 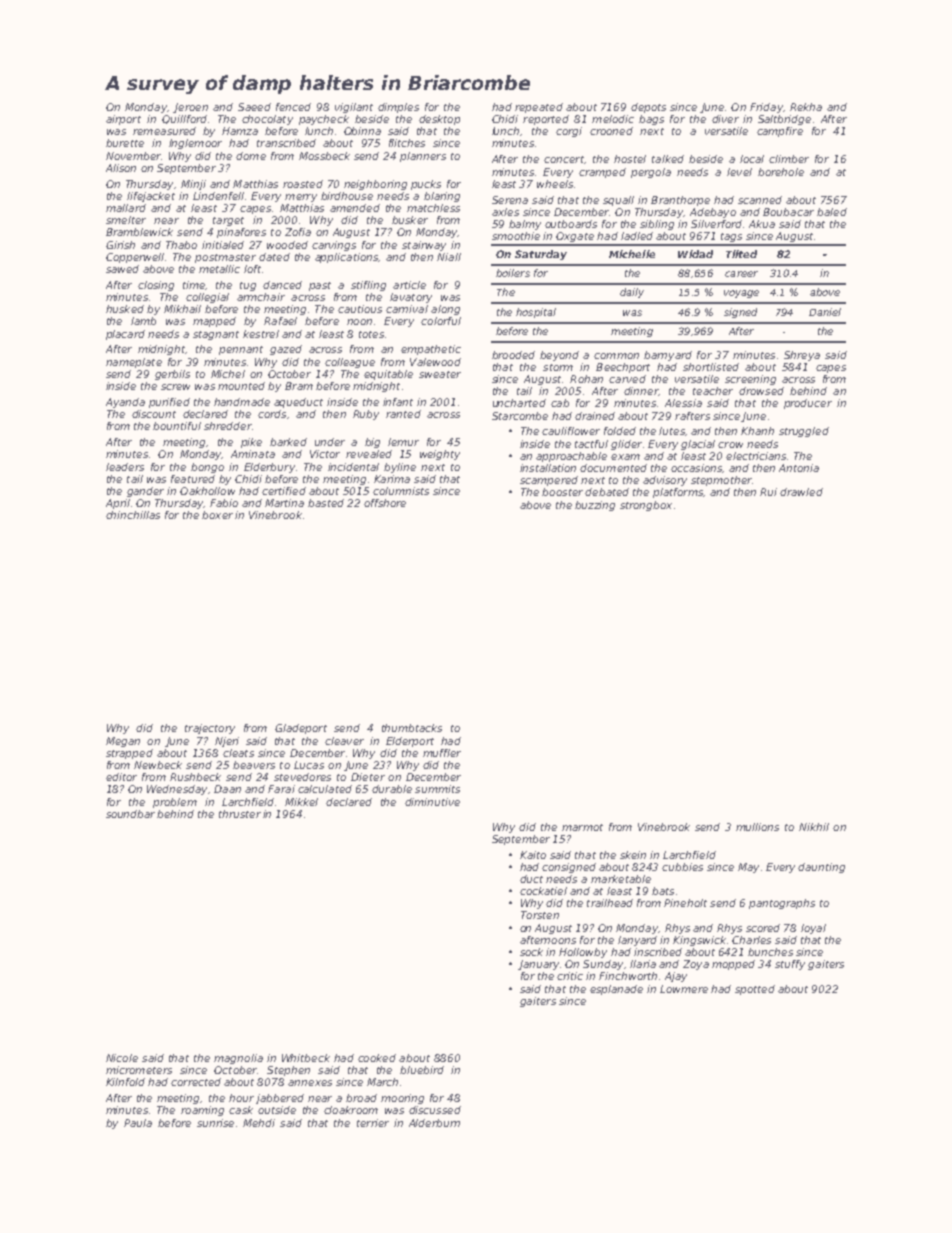 I want to click on spotted, so click(x=755, y=990).
